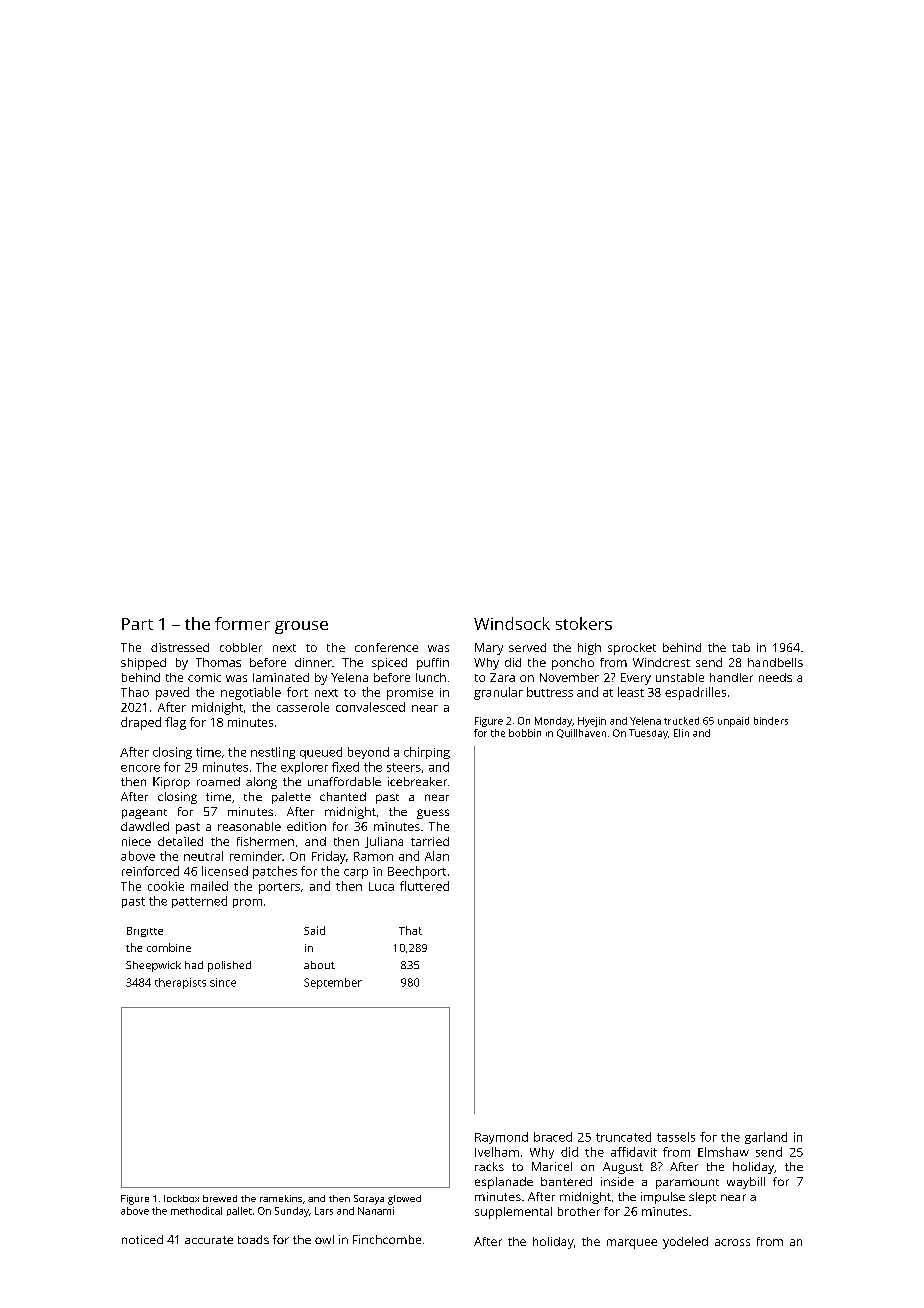 The image size is (924, 1308). What do you see at coordinates (489, 1166) in the document?
I see `racks` at bounding box center [489, 1166].
